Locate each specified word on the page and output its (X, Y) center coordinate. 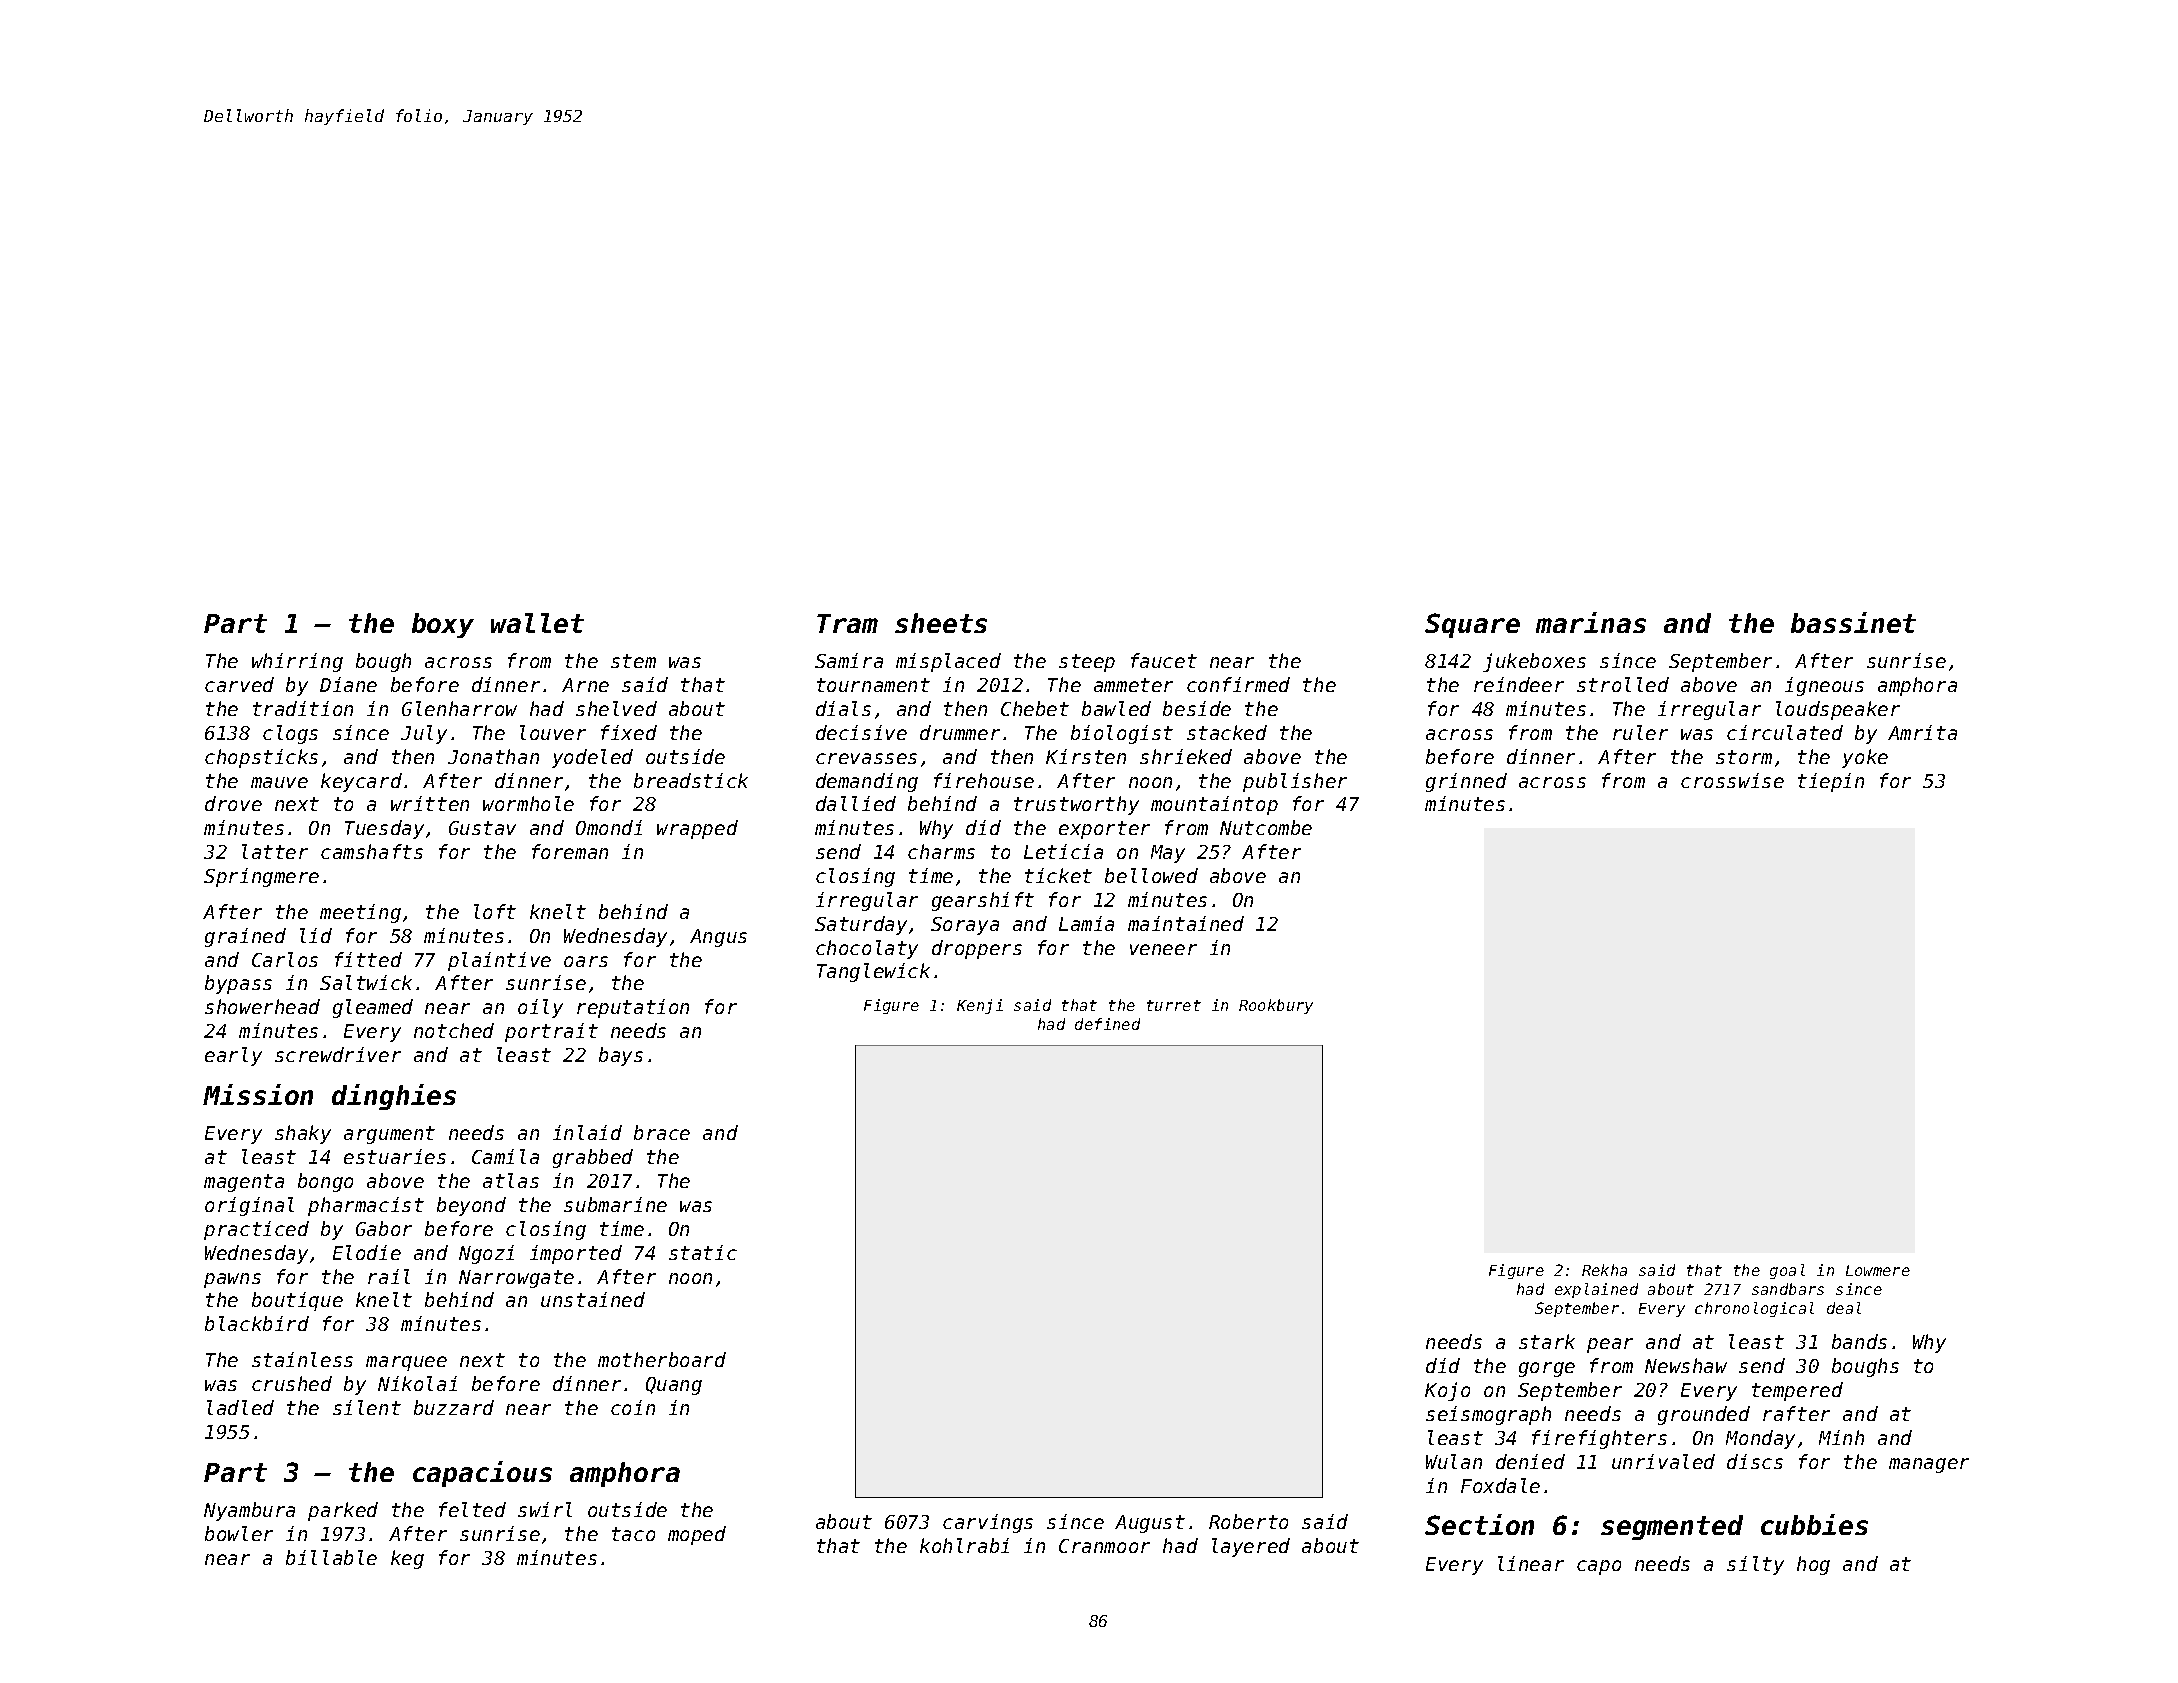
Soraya (965, 926)
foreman (570, 851)
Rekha (1604, 1270)
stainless (302, 1359)
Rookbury (1276, 1006)
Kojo (1447, 1391)
